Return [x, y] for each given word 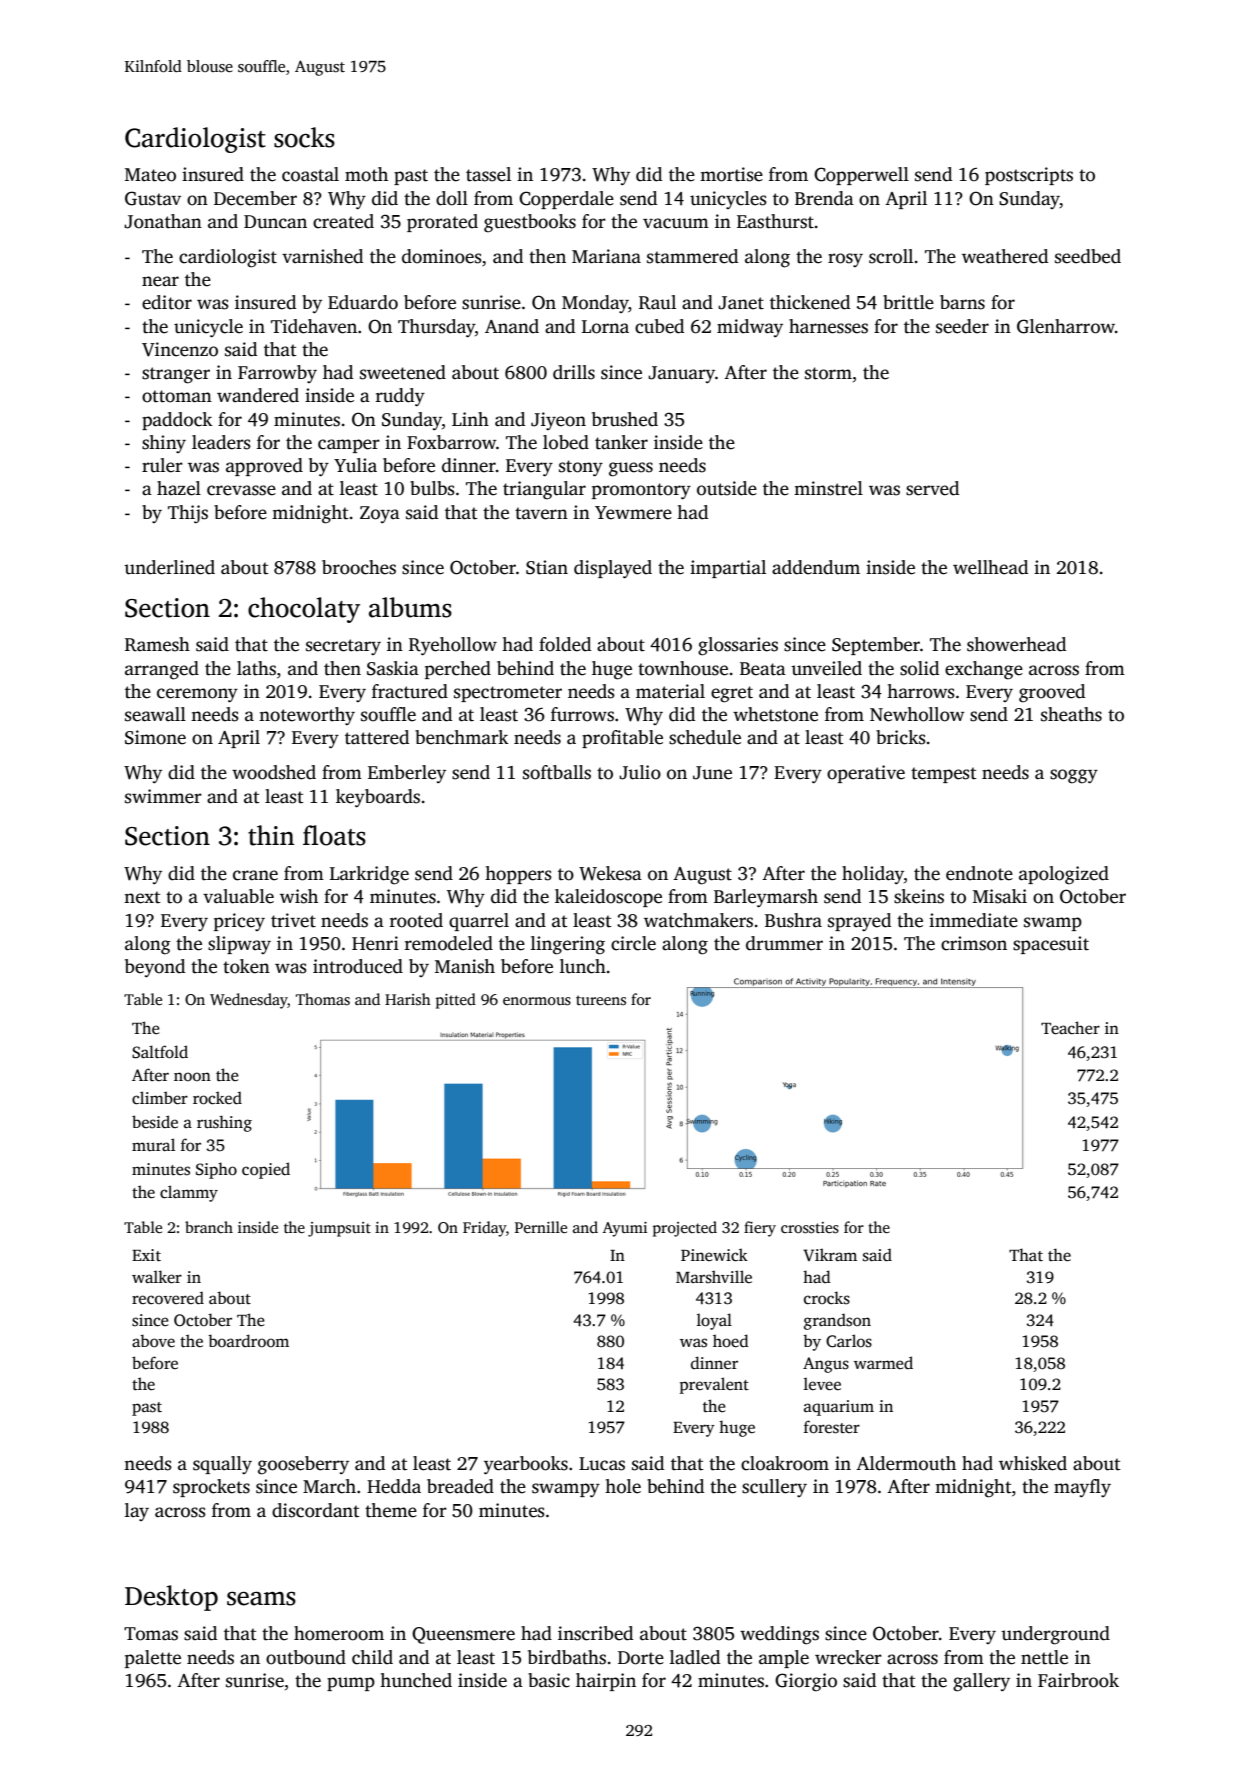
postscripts [1029, 176]
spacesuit [1051, 945]
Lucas [602, 1464]
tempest [944, 775]
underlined [169, 567]
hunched [416, 1680]
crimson [974, 943]
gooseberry [303, 1465]
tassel [488, 174]
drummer [784, 943]
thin [271, 835]
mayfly [1082, 1488]
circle [633, 943]
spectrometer [508, 694]
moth [366, 174]
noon [192, 1076]
